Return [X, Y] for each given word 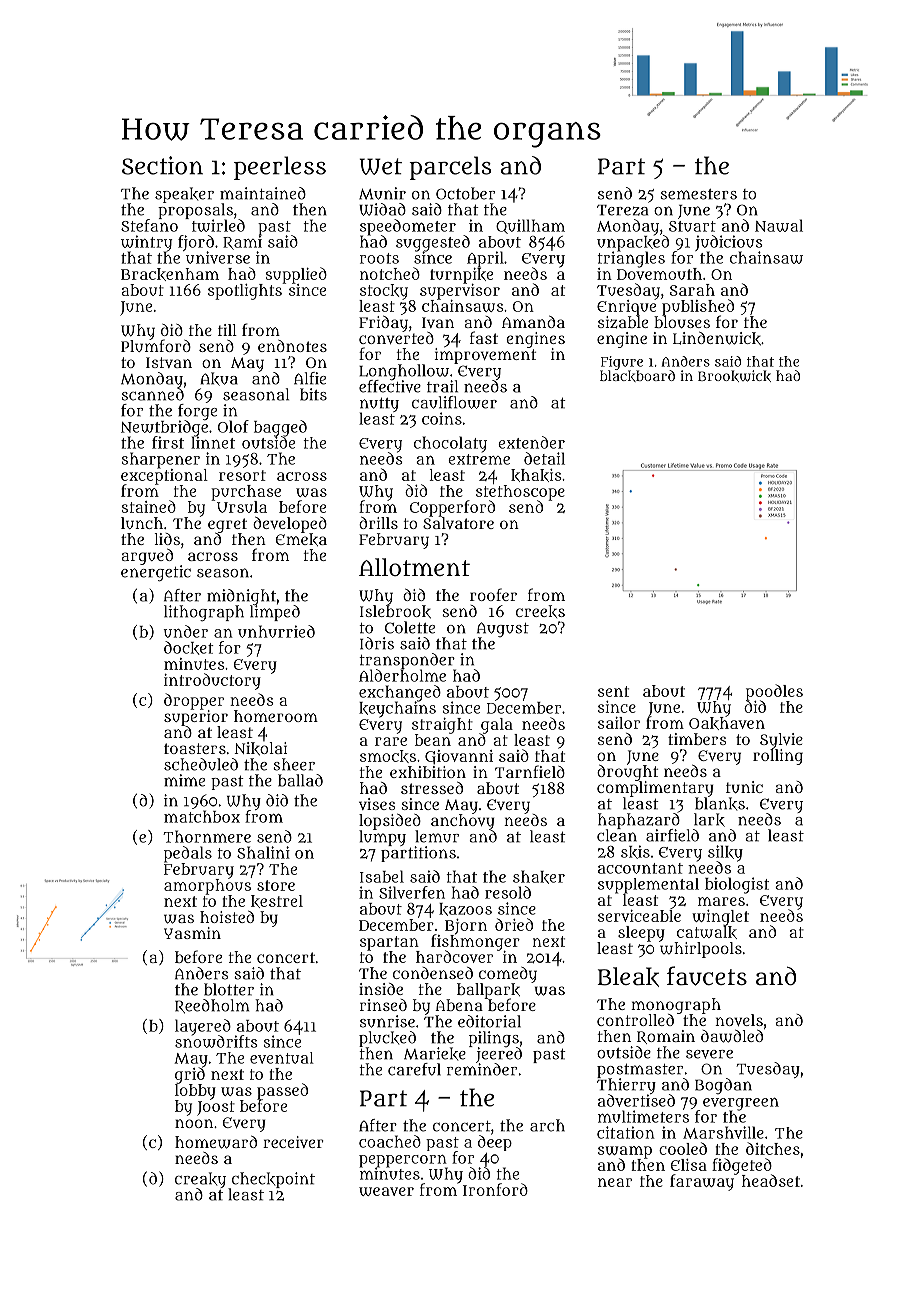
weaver [386, 1191]
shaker [539, 877]
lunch [142, 523]
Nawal [779, 225]
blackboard [637, 376]
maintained [263, 193]
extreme [479, 459]
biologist [737, 885]
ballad [300, 780]
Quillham [530, 226]
